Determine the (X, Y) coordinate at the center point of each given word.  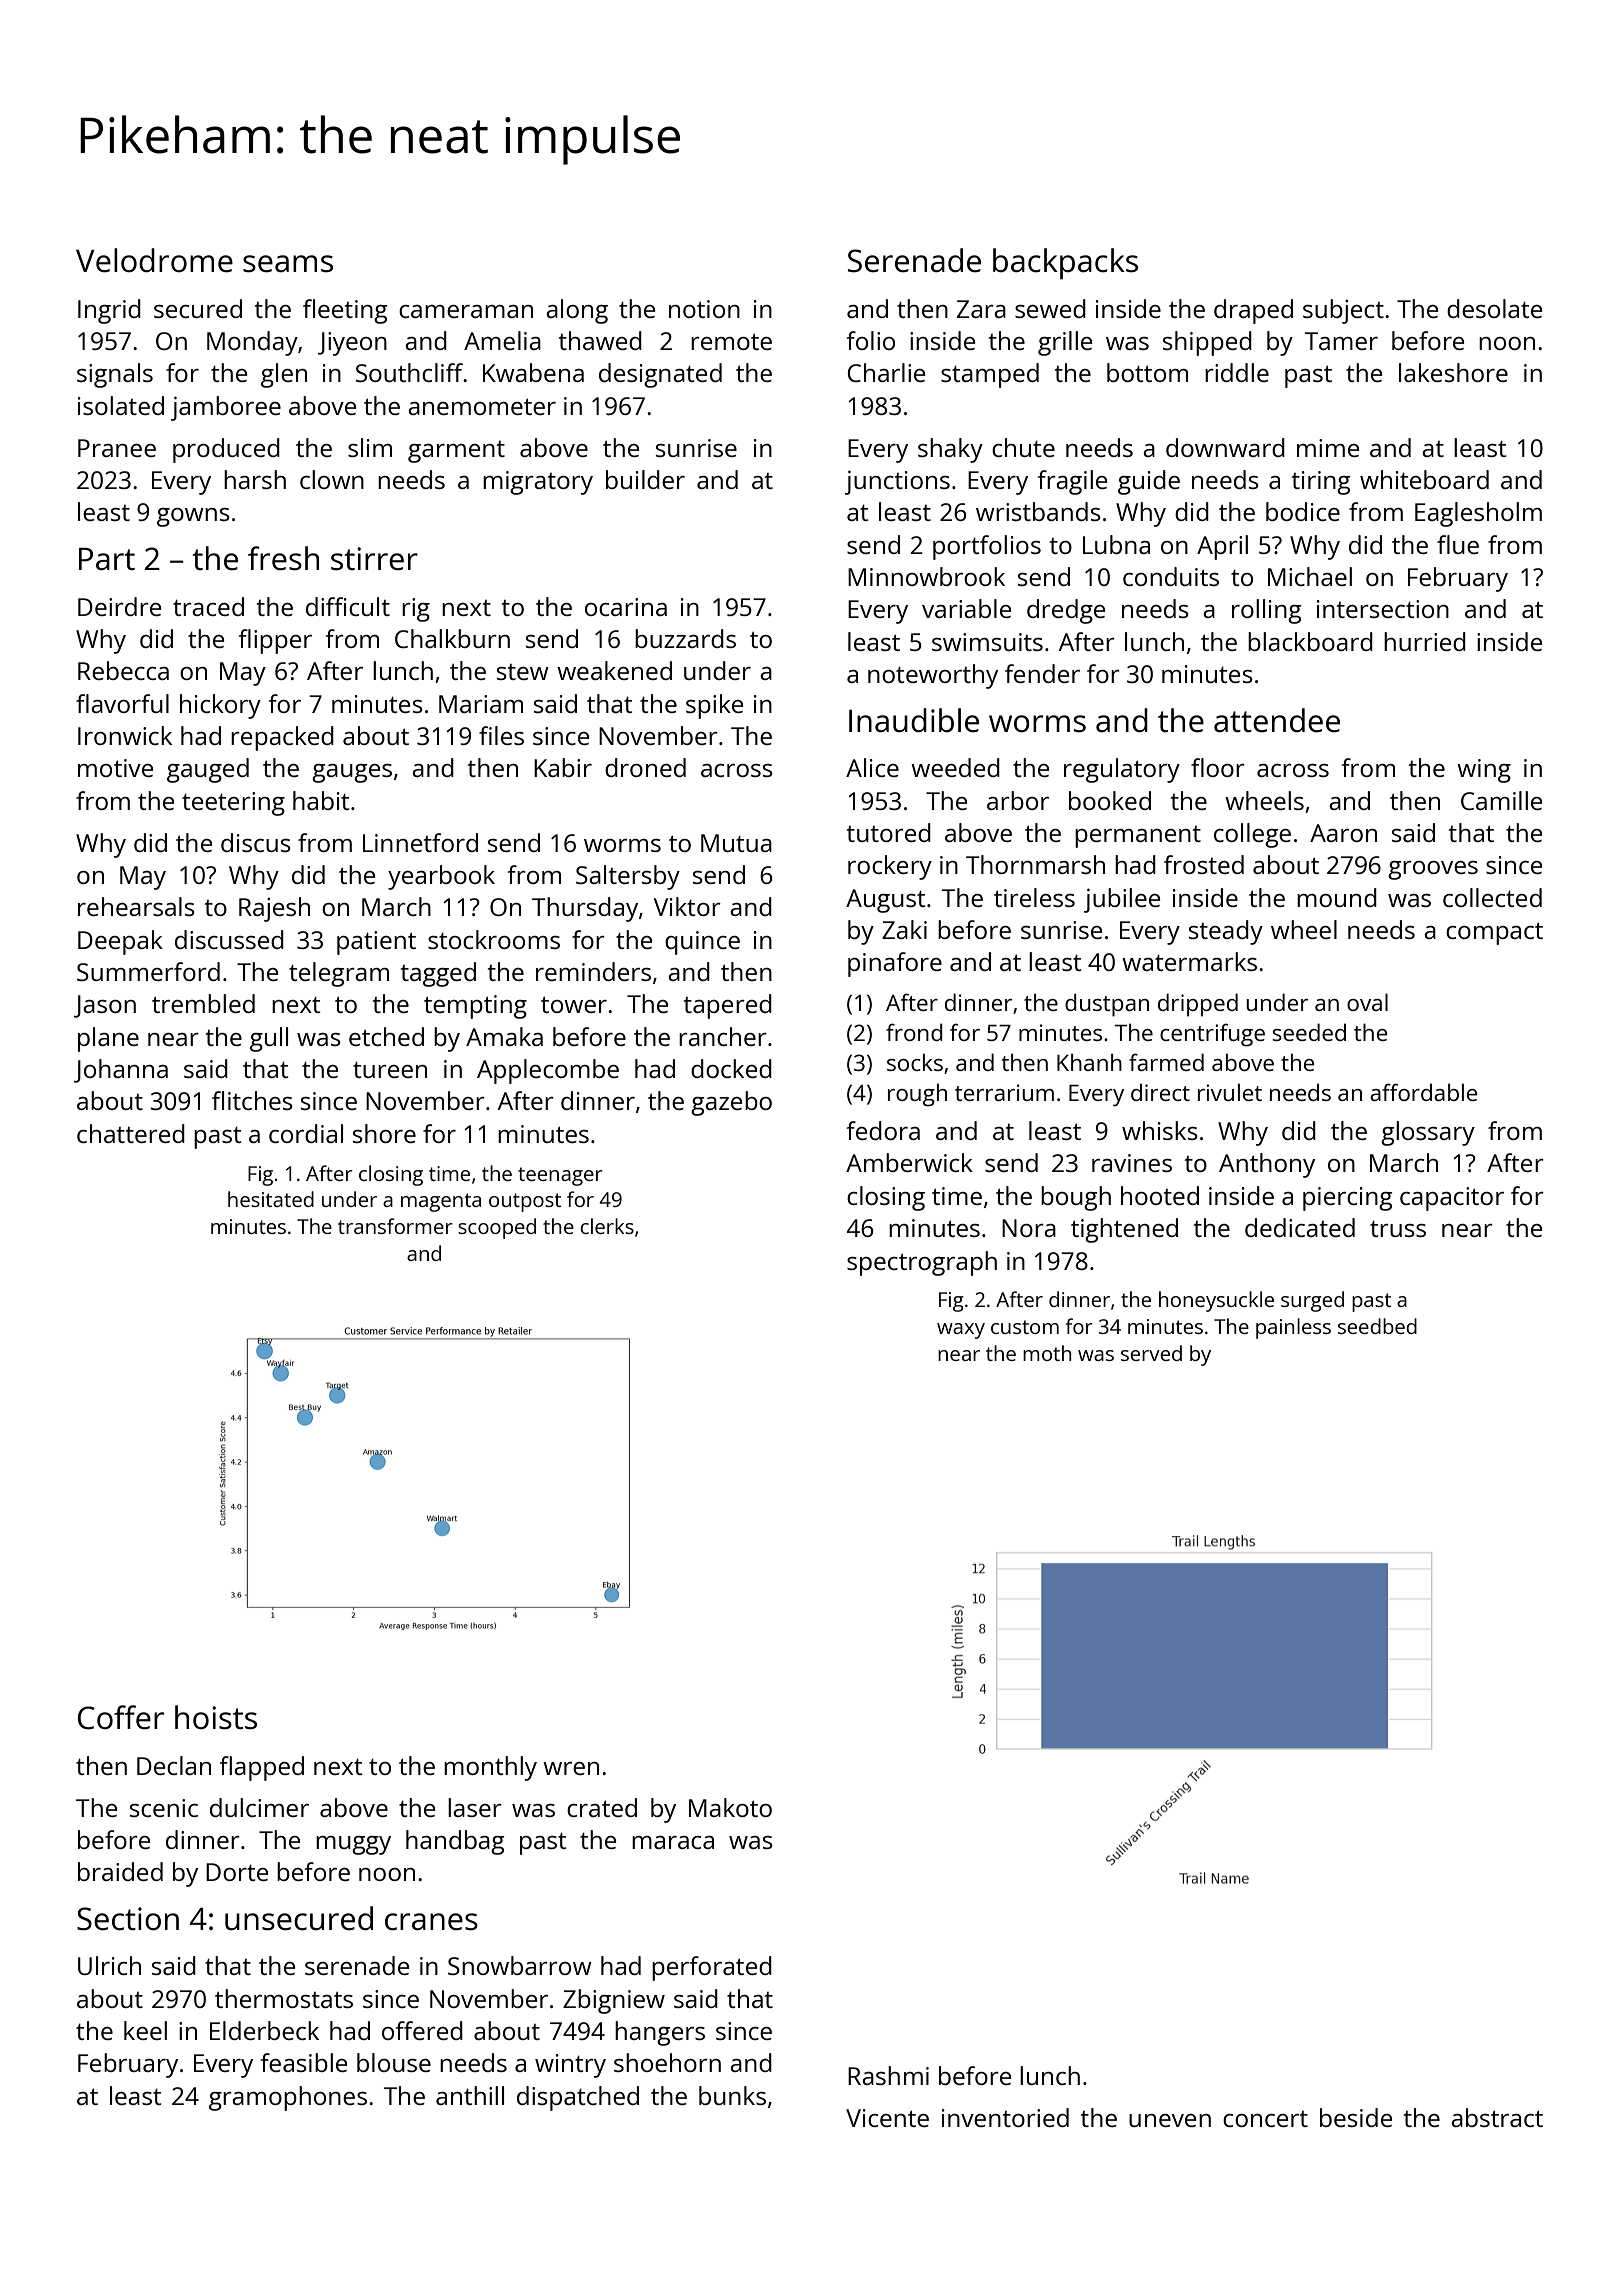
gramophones (288, 2098)
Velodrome (154, 260)
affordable (1423, 1092)
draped (1253, 311)
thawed (600, 340)
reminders (593, 971)
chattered (131, 1133)
